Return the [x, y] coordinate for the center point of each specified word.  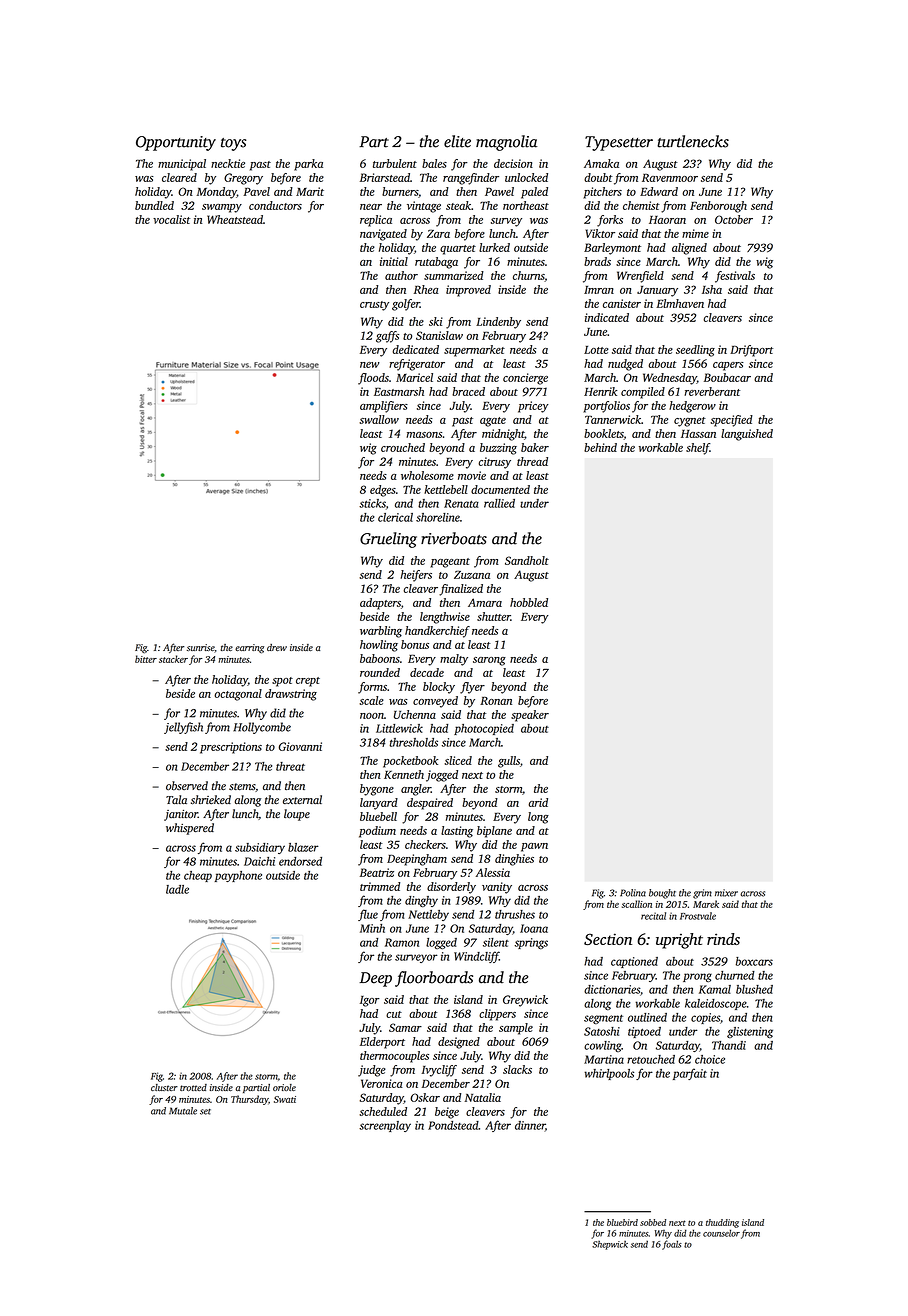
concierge [525, 379]
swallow [379, 419]
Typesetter [619, 143]
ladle [177, 889]
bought [662, 894]
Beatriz [377, 872]
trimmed [380, 886]
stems [242, 787]
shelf [698, 449]
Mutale [183, 1111]
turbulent [395, 163]
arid [538, 802]
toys [233, 144]
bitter [146, 659]
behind [600, 447]
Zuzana [472, 575]
